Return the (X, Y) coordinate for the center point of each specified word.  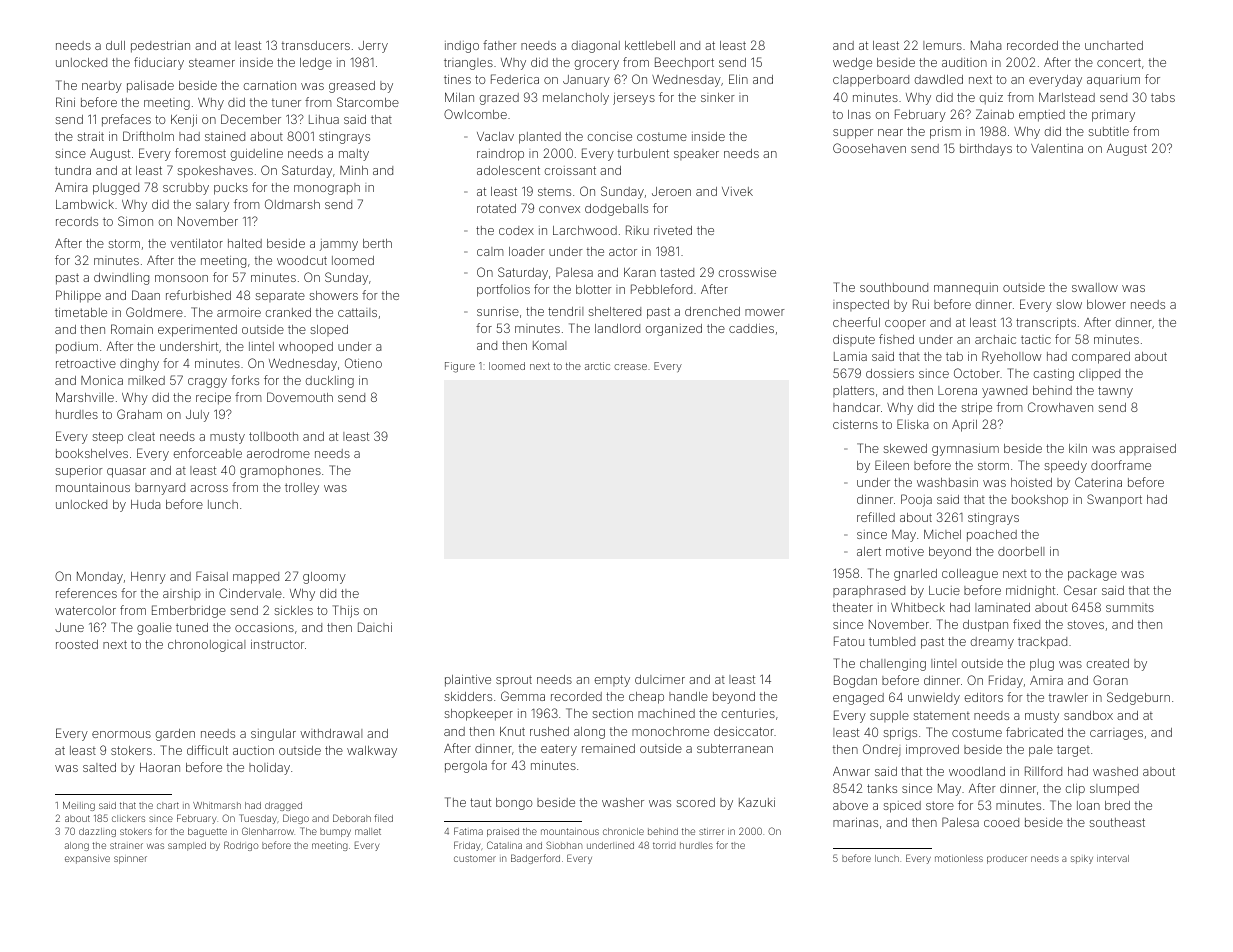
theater (853, 607)
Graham (139, 414)
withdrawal (331, 733)
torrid (664, 845)
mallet (368, 831)
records (77, 221)
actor (623, 251)
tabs (1163, 97)
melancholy (576, 99)
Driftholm (148, 136)
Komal (549, 345)
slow (1069, 304)
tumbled (892, 641)
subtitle (1109, 131)
